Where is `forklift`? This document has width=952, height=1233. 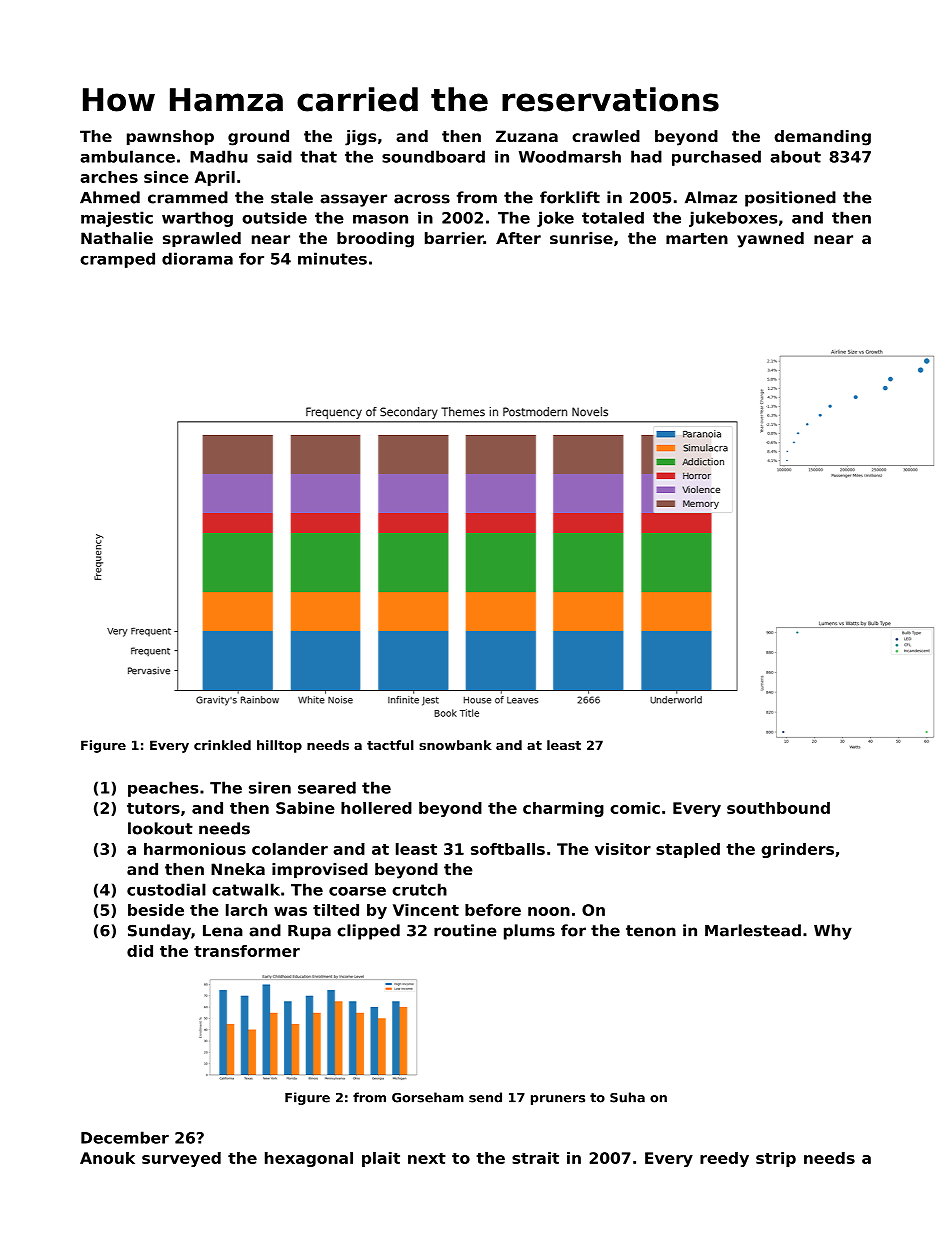 forklift is located at coordinates (570, 197).
